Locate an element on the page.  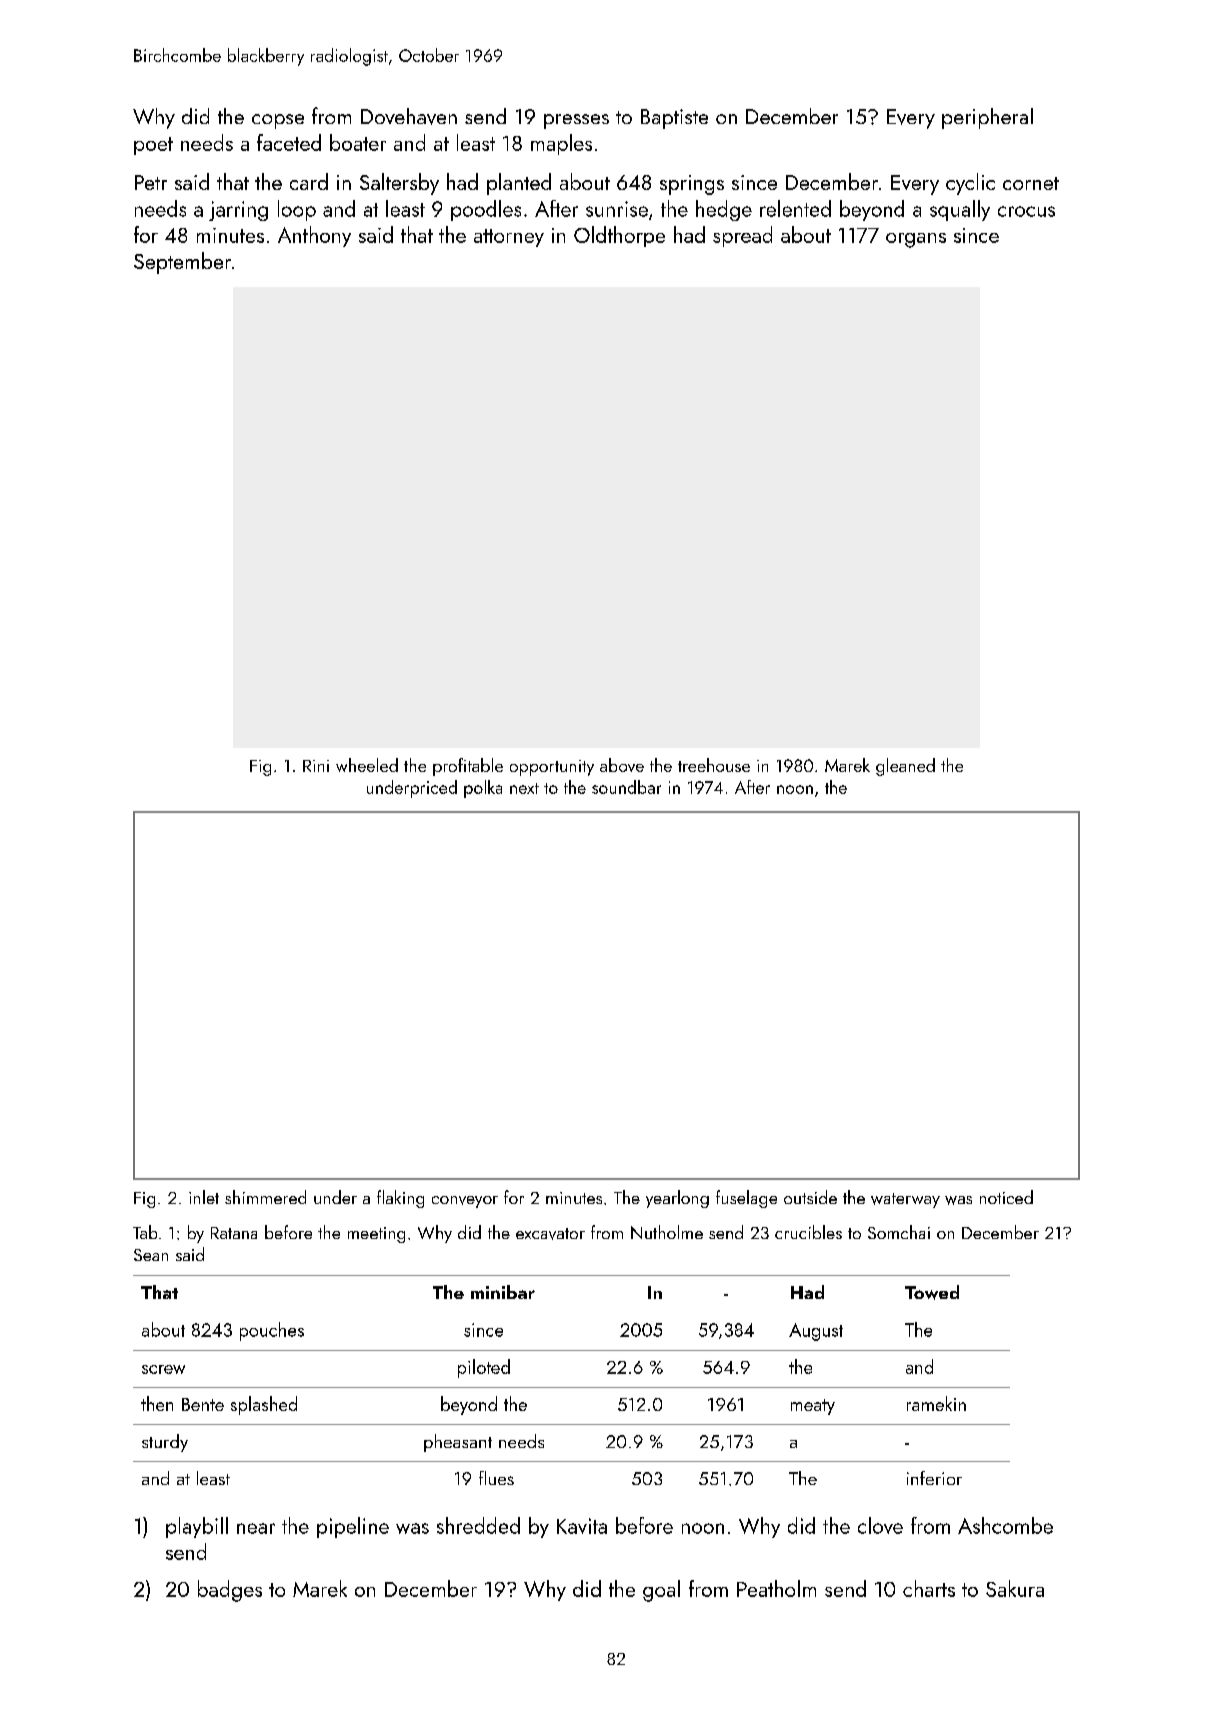
polka is located at coordinates (483, 789).
